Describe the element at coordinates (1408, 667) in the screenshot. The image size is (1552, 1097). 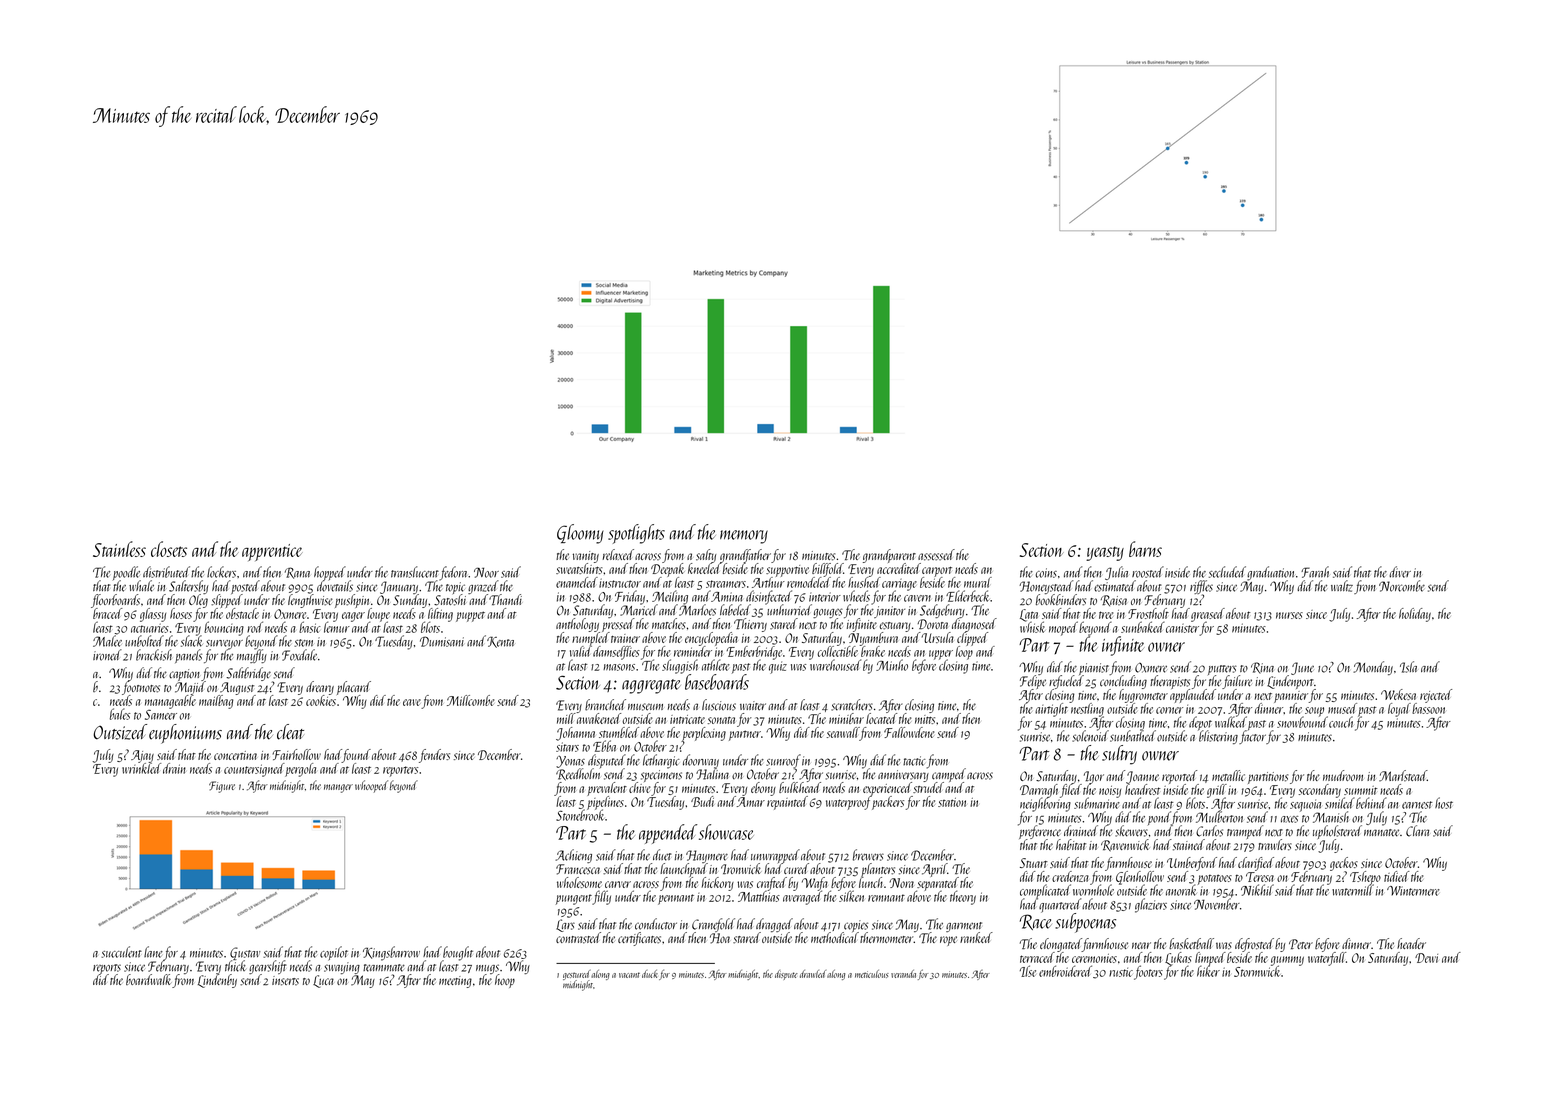
I see `Isla` at that location.
